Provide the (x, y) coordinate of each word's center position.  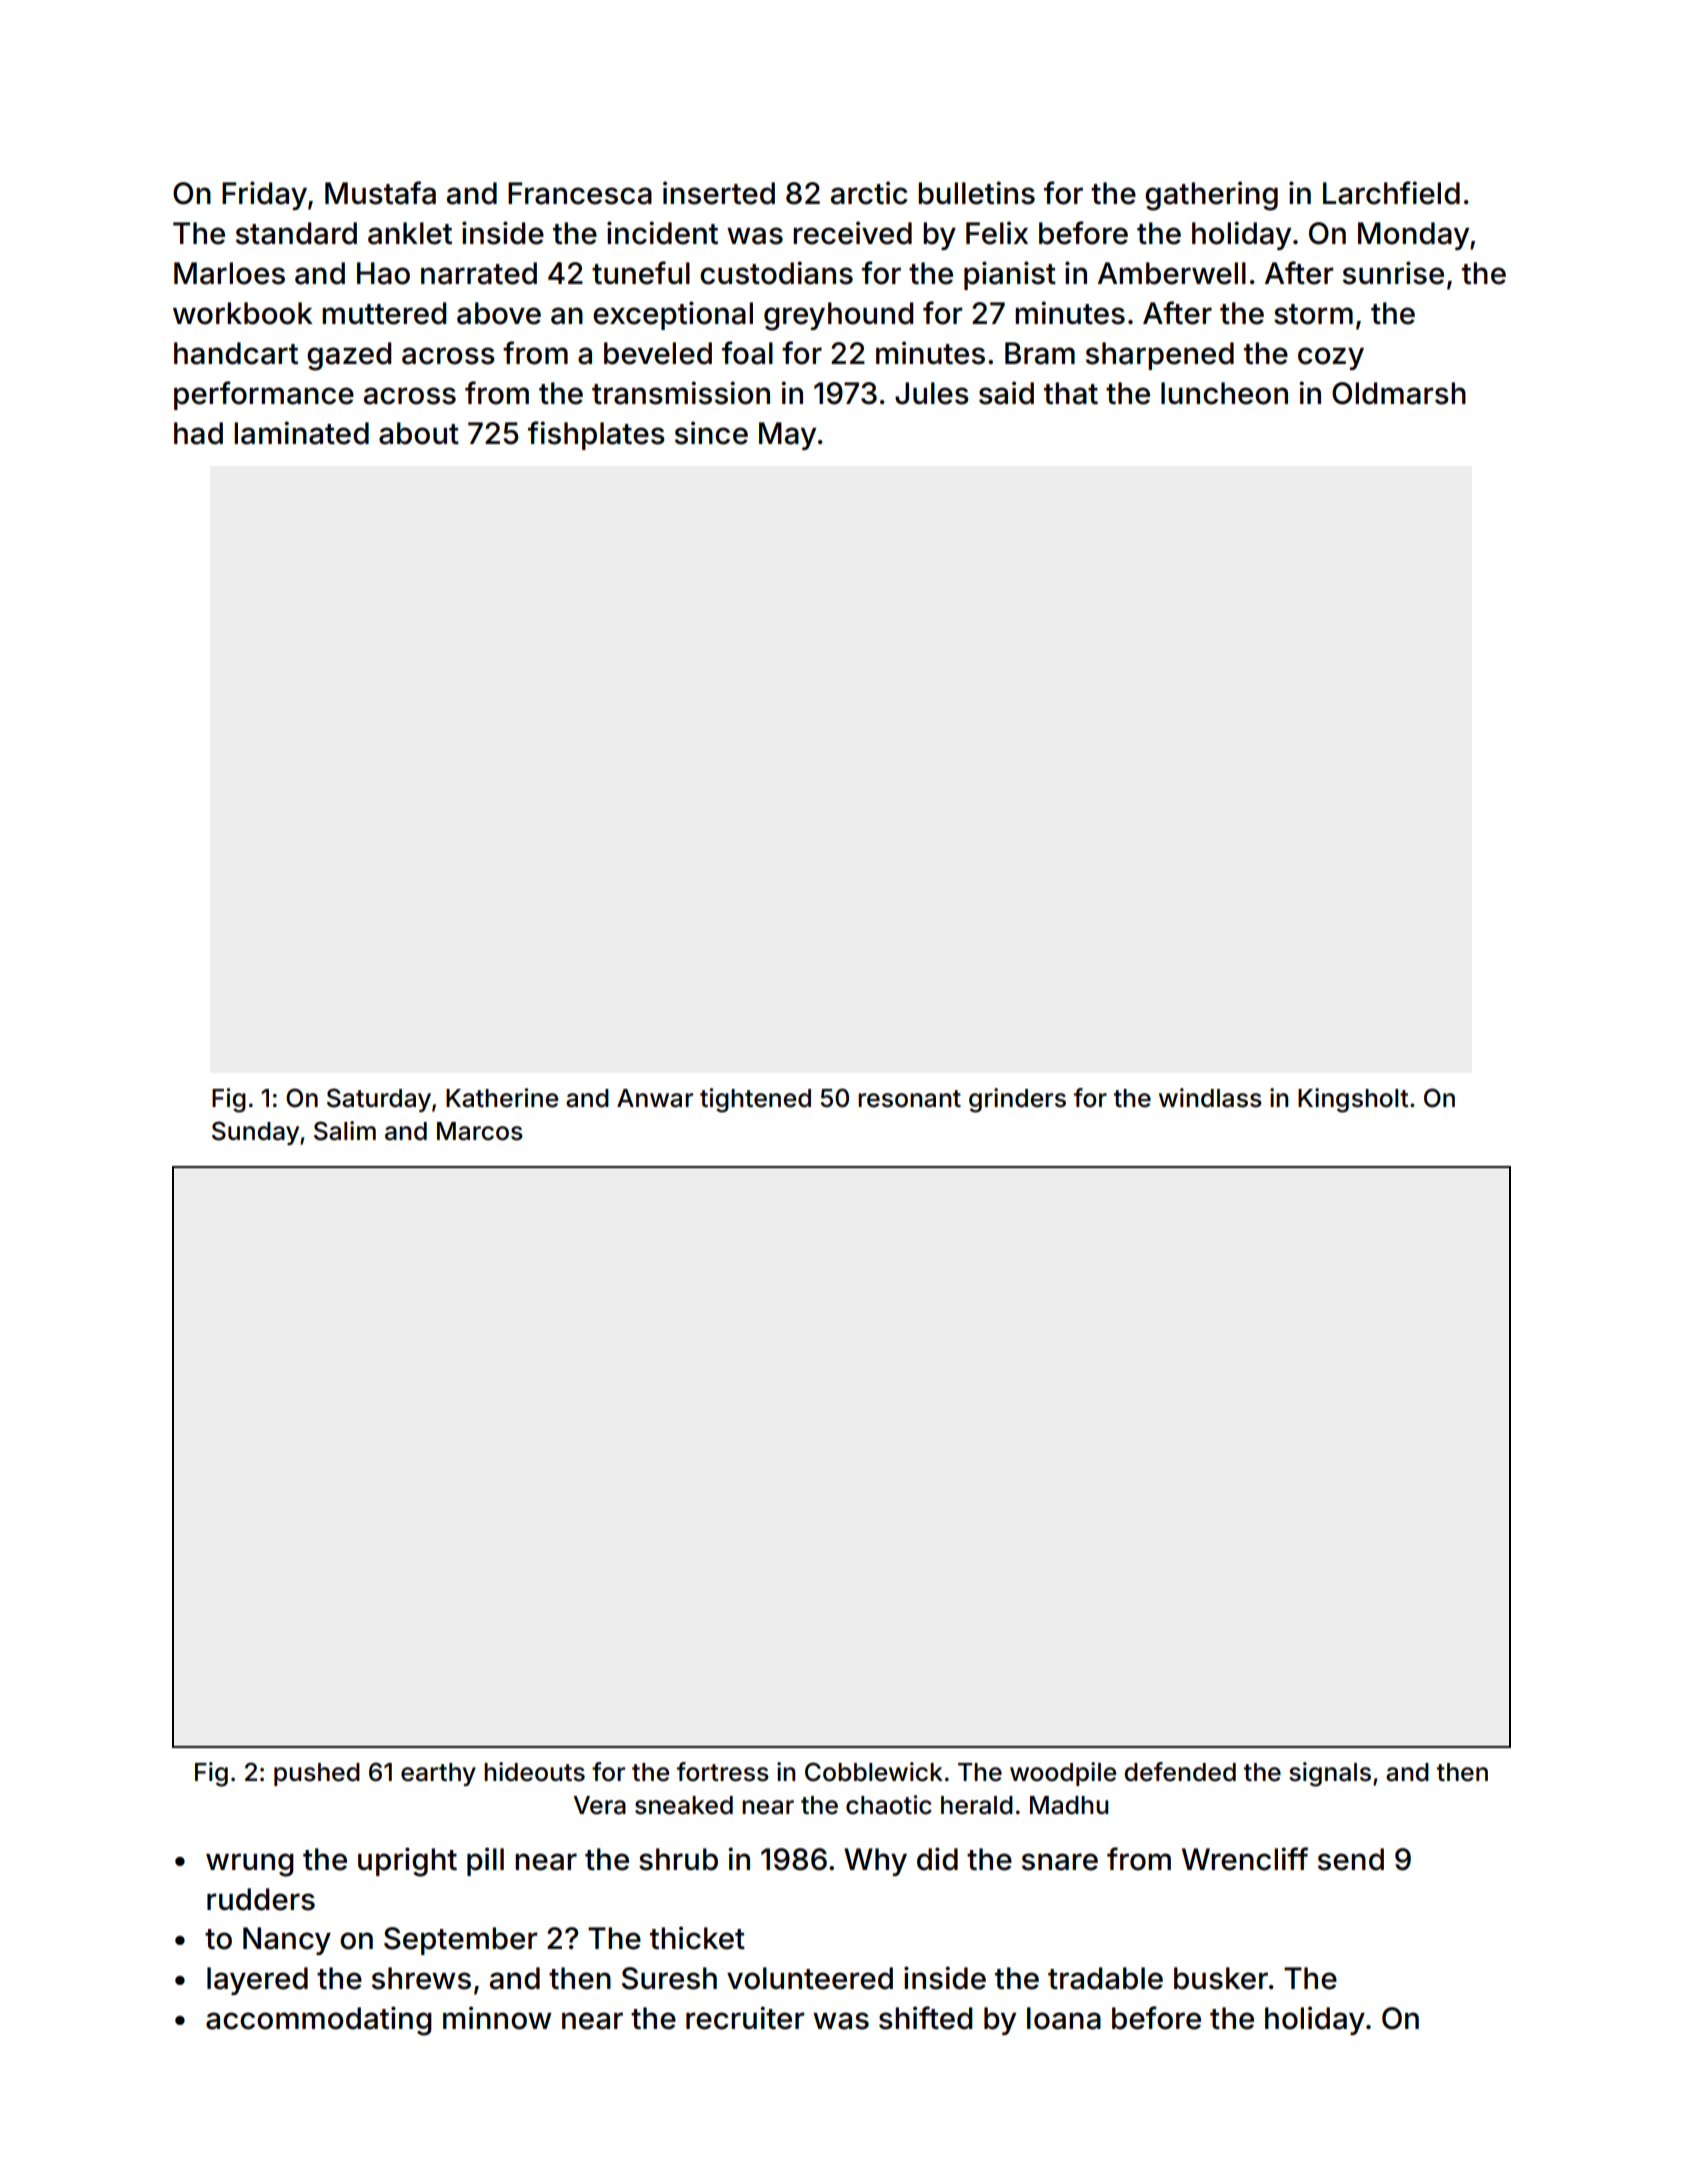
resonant (909, 1099)
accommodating (319, 2021)
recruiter (745, 2018)
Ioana (1064, 2018)
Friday (264, 195)
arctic (869, 193)
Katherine (502, 1098)
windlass (1210, 1098)
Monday (1413, 236)
